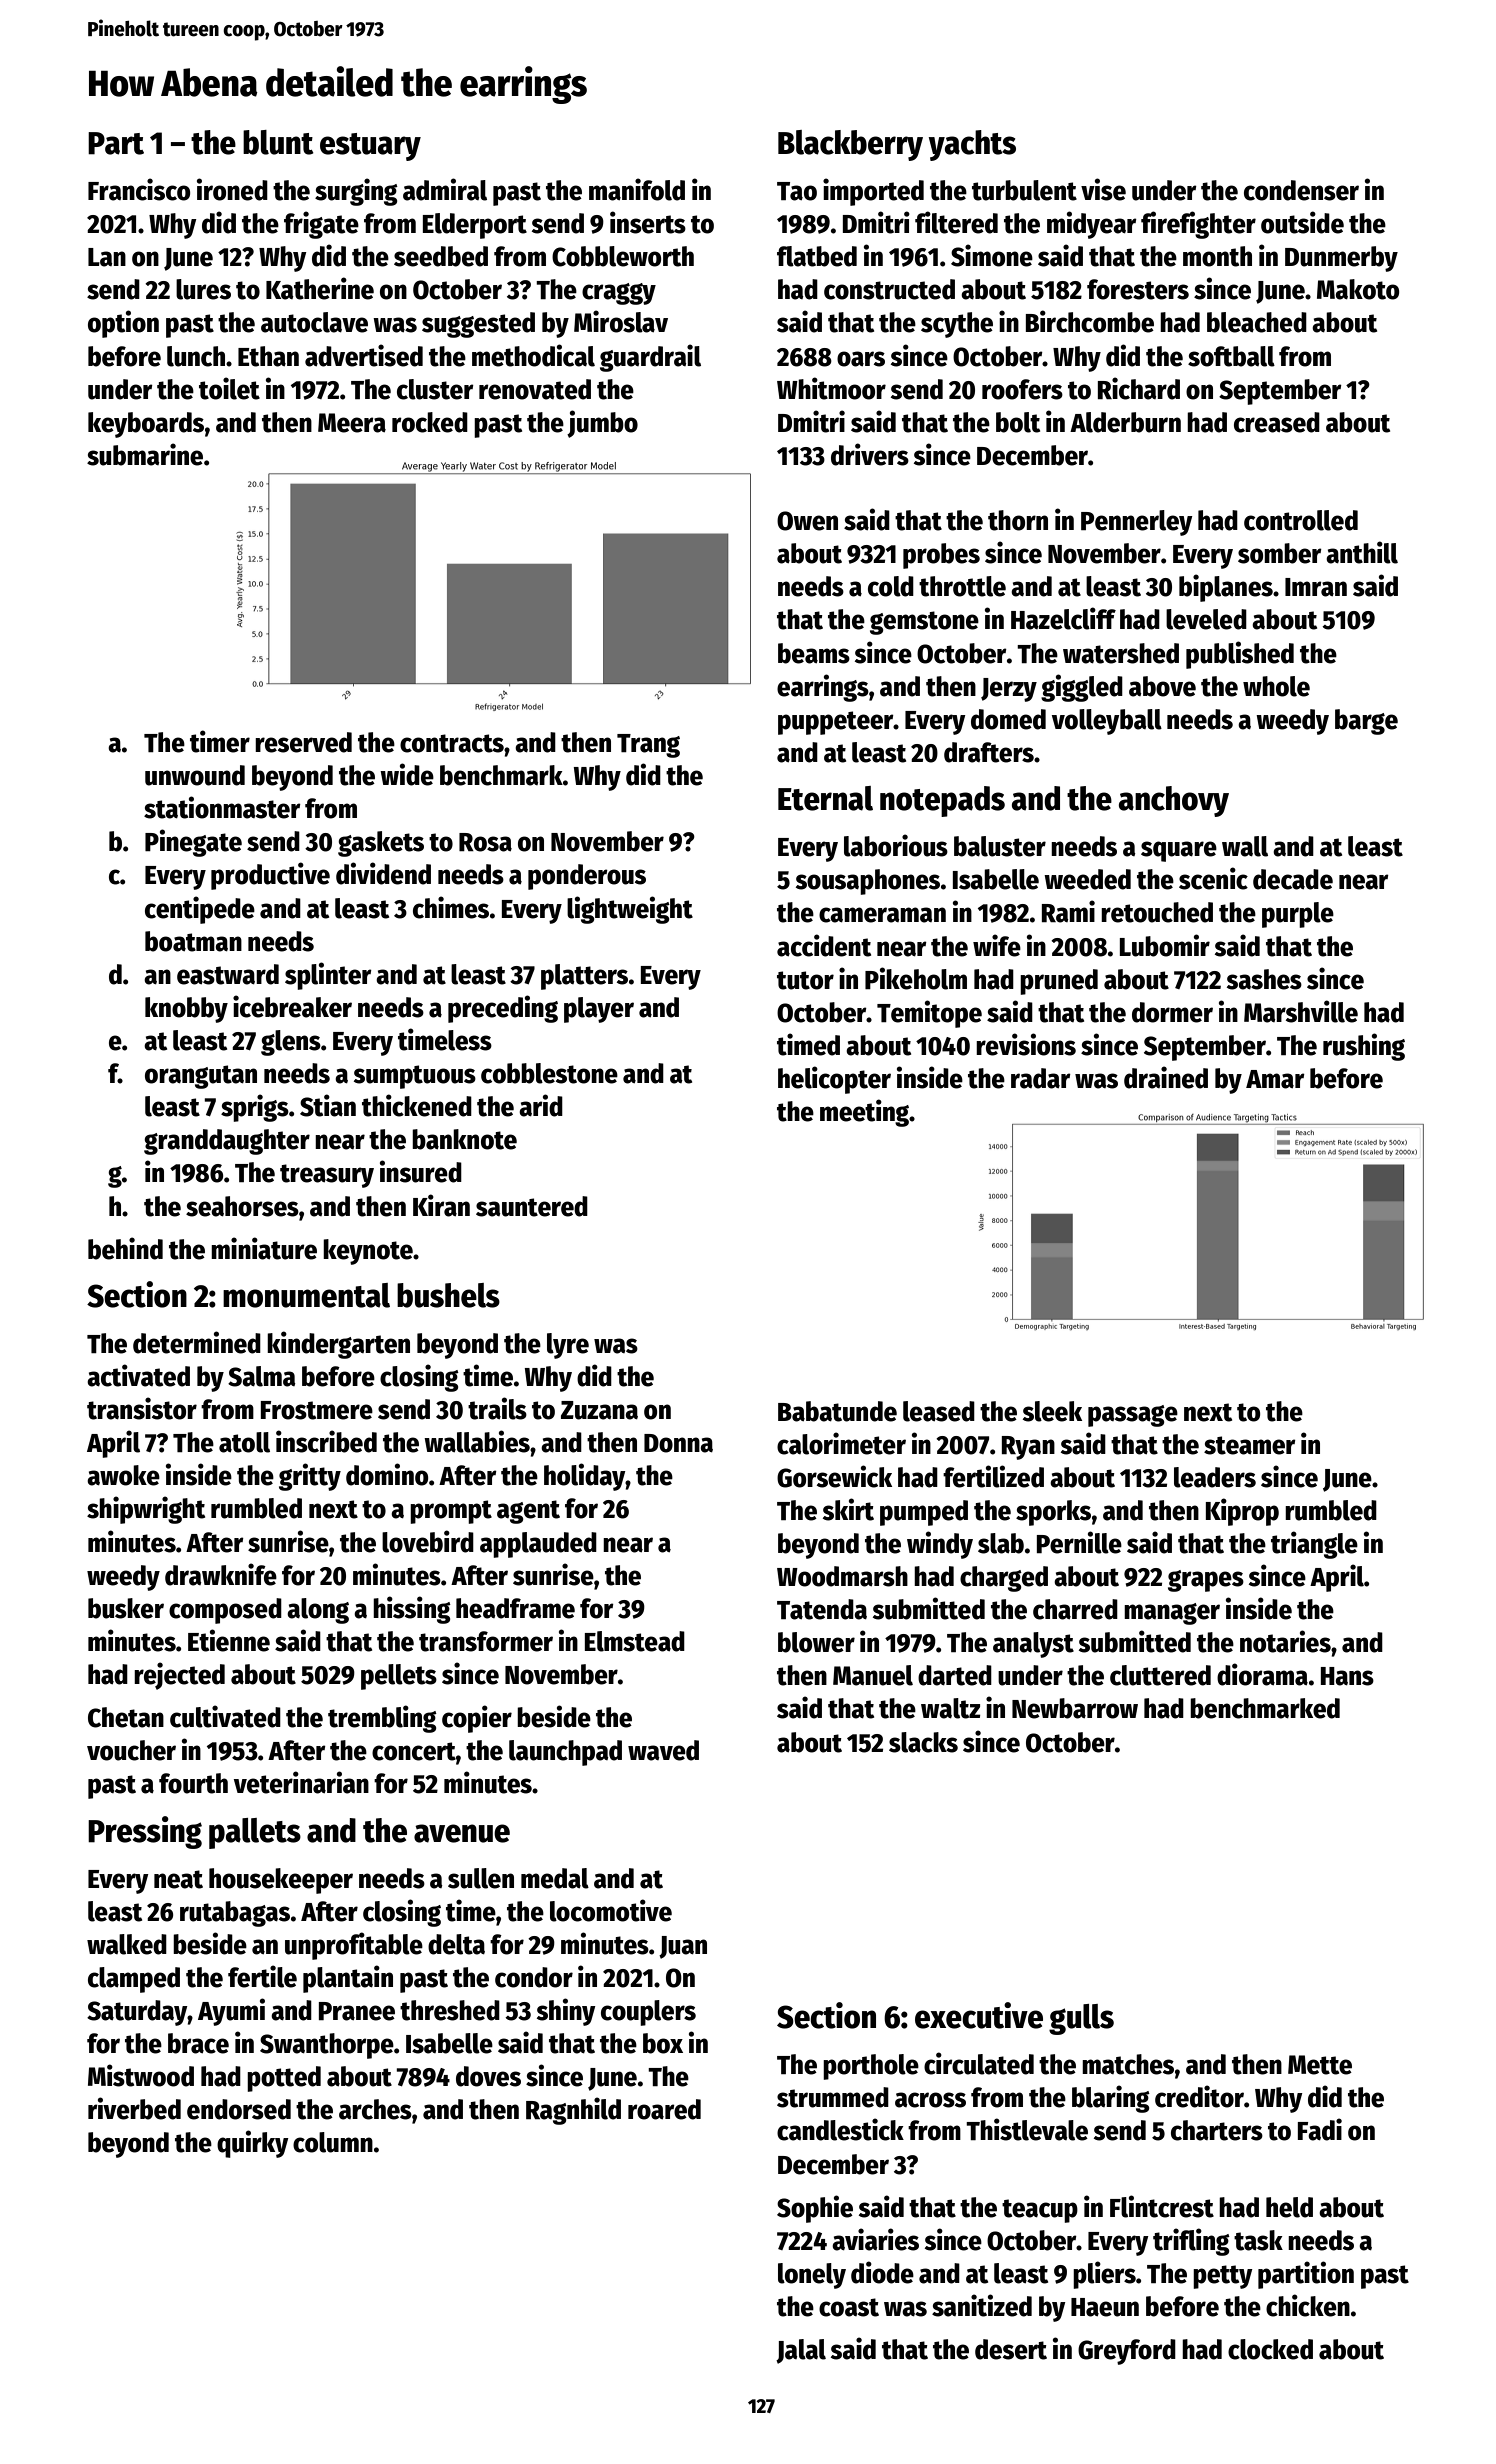 The width and height of the screenshot is (1496, 2464). Describe the element at coordinates (139, 189) in the screenshot. I see `Francisco` at that location.
